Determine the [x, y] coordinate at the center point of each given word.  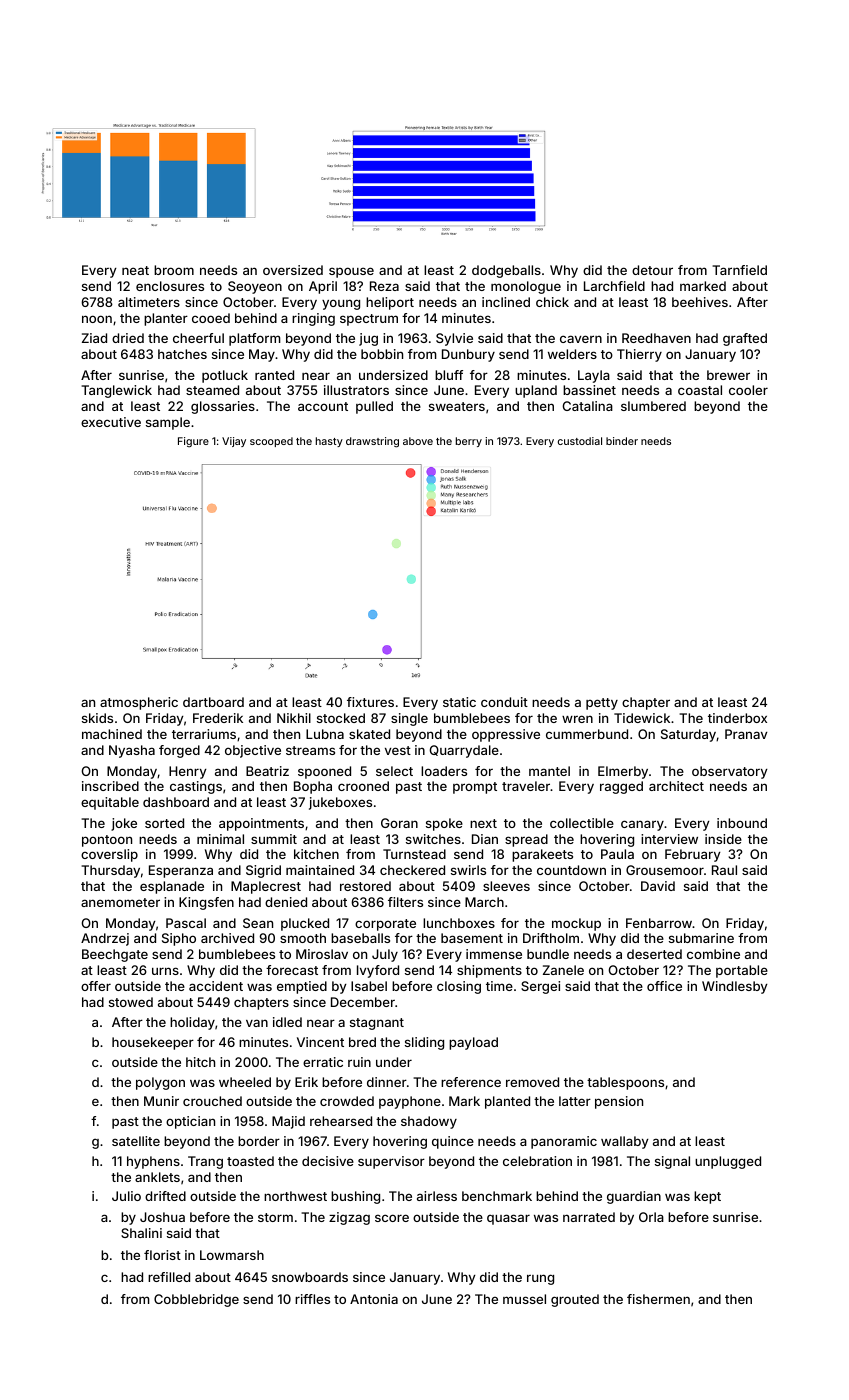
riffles [312, 1299]
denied [286, 902]
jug [368, 339]
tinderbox [737, 718]
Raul [724, 870]
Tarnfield [739, 270]
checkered [412, 870]
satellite [136, 1141]
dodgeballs [506, 271]
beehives [700, 302]
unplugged [728, 1162]
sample [168, 423]
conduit [504, 702]
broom [174, 270]
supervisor [391, 1162]
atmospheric [139, 703]
